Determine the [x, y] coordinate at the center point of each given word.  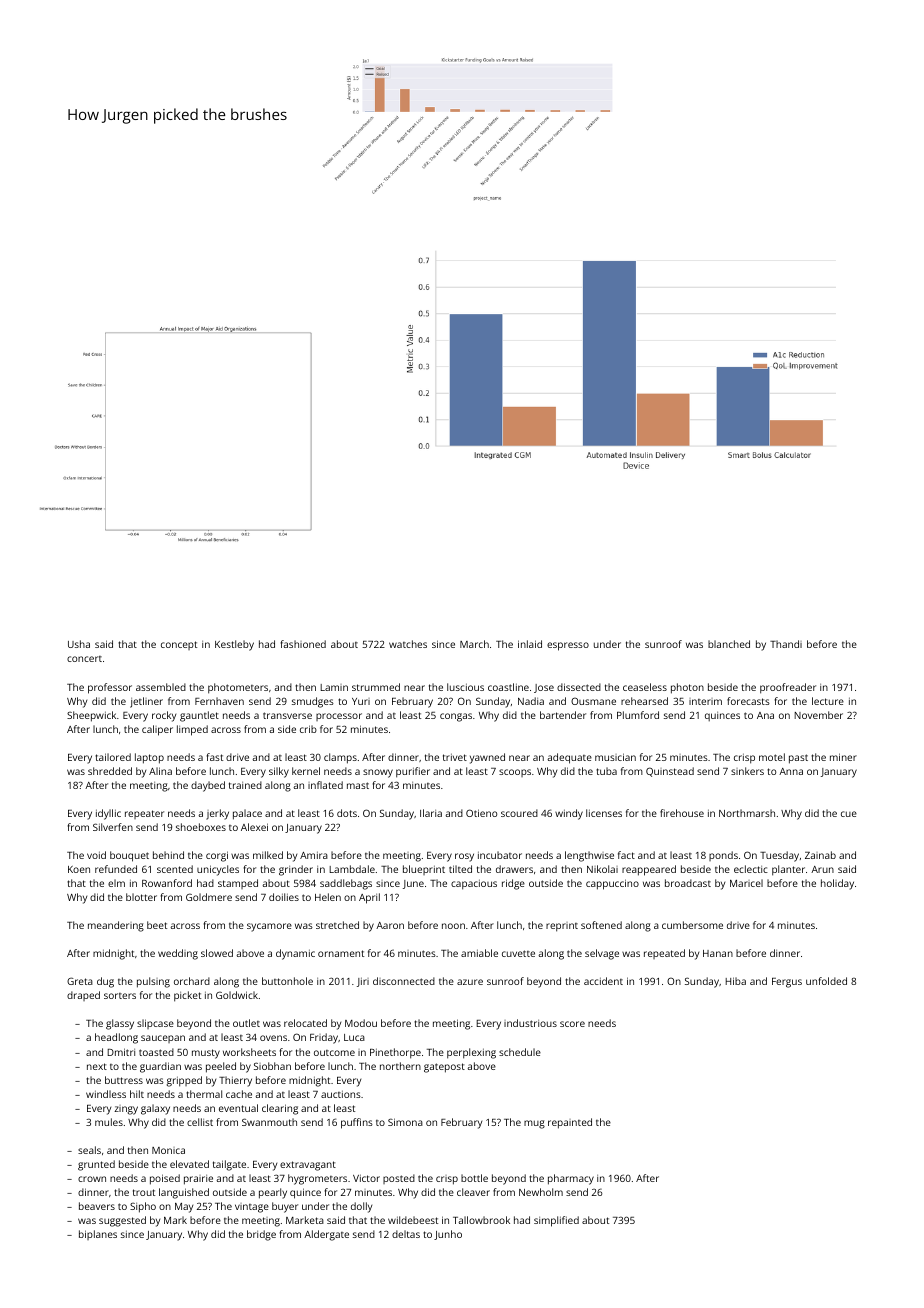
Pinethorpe [395, 1053]
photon [687, 688]
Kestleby [234, 645]
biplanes [98, 1235]
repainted [570, 1123]
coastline [508, 687]
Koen [79, 869]
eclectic [751, 869]
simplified [556, 1221]
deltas [406, 1234]
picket [187, 996]
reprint [562, 927]
